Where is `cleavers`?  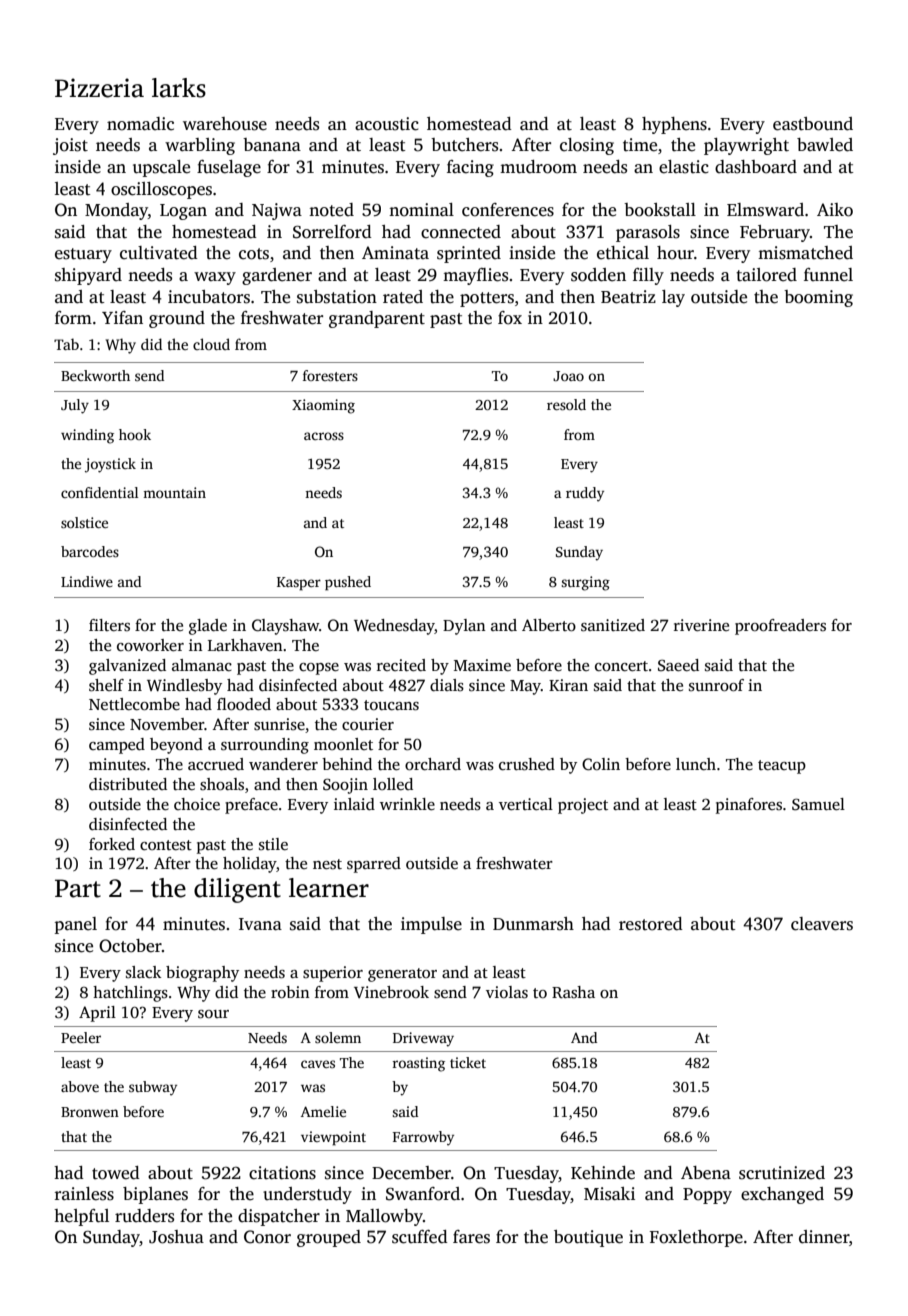 cleavers is located at coordinates (822, 924).
